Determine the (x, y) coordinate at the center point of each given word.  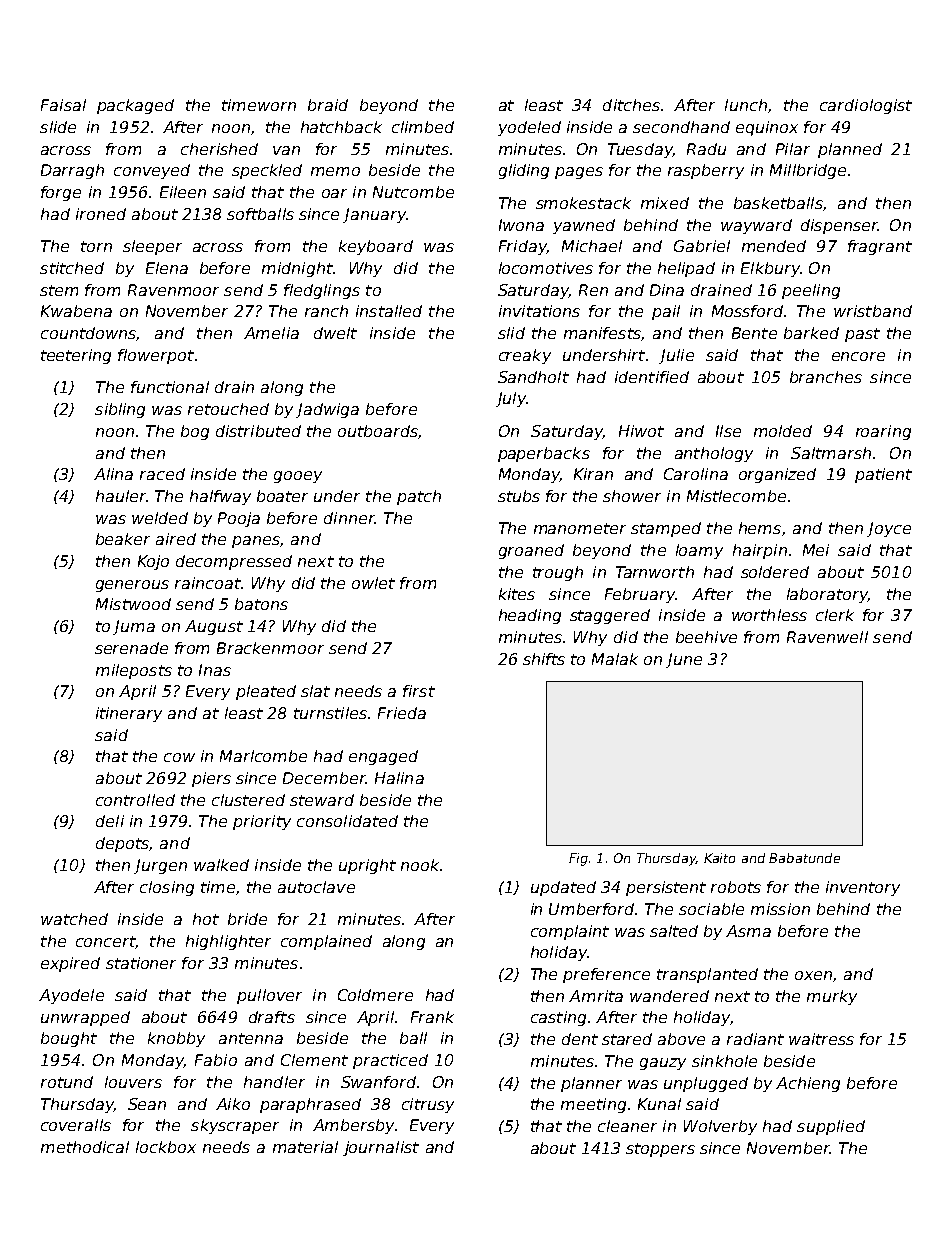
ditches (631, 105)
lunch (746, 105)
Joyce (889, 529)
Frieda (402, 713)
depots (122, 844)
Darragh (72, 171)
